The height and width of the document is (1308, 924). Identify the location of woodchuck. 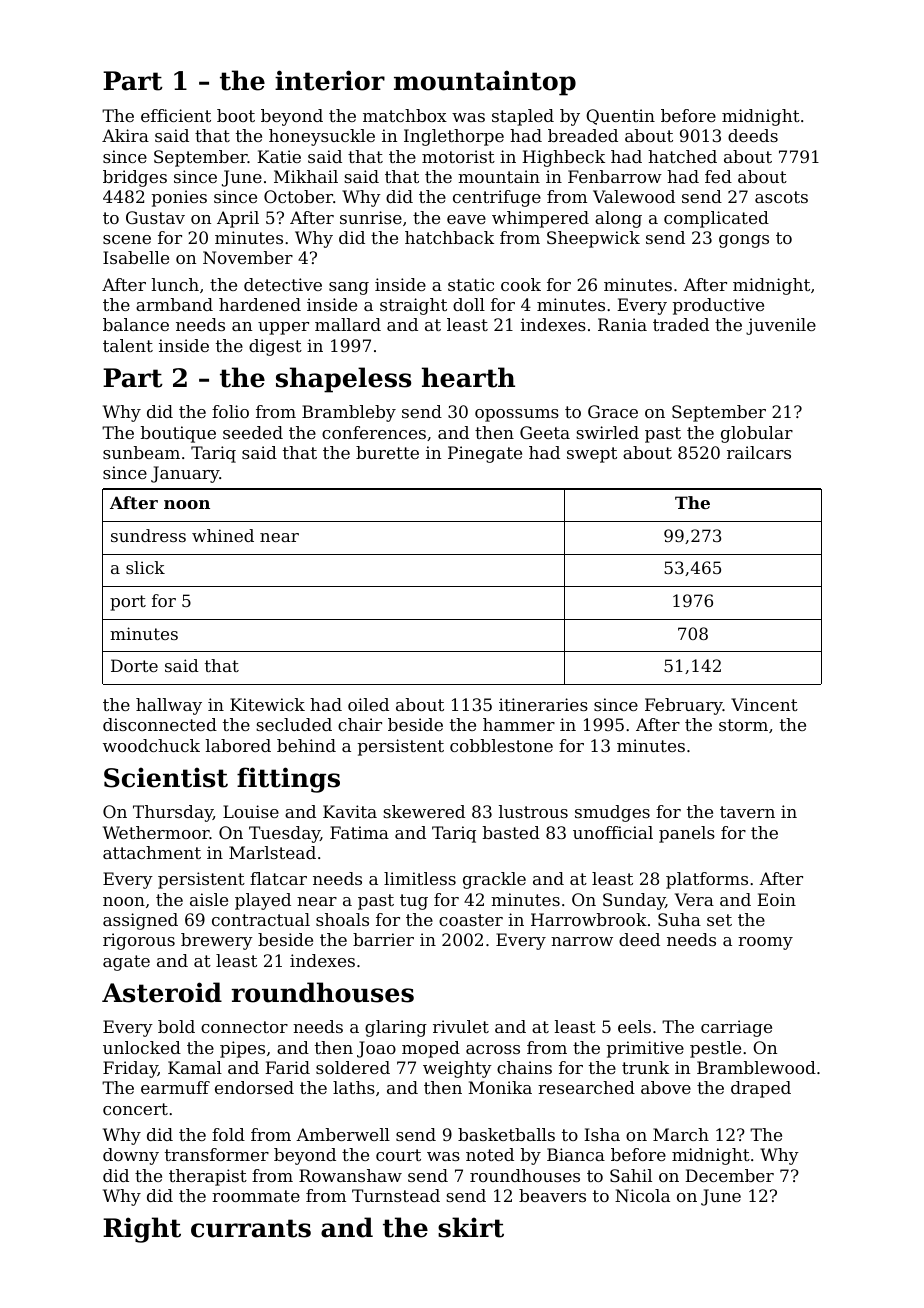
(151, 745).
